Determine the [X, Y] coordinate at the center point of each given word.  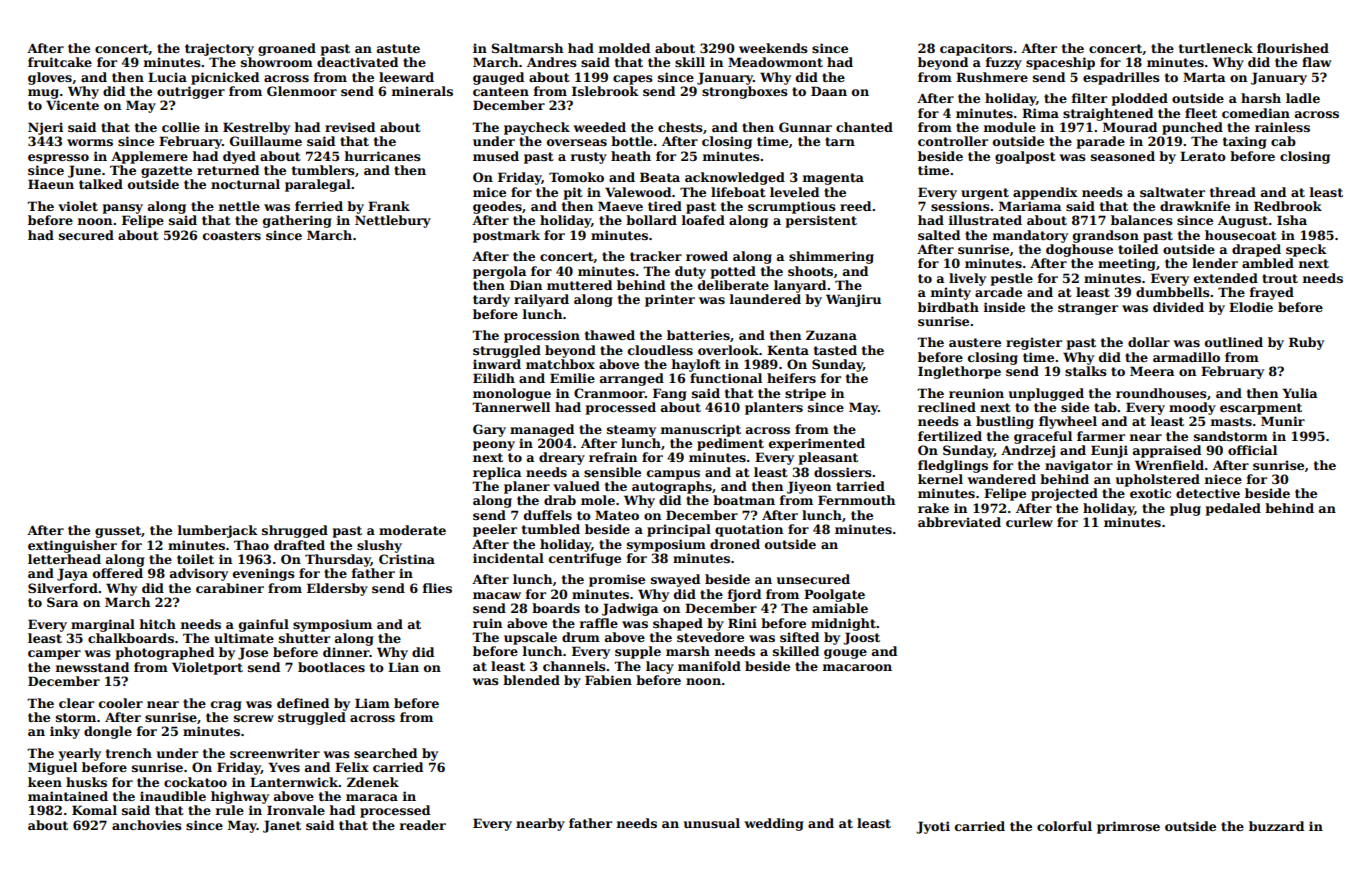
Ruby [1306, 343]
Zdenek [373, 782]
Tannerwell [511, 407]
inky [65, 732]
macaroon [857, 667]
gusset [118, 532]
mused [496, 156]
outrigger [191, 92]
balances [1142, 220]
